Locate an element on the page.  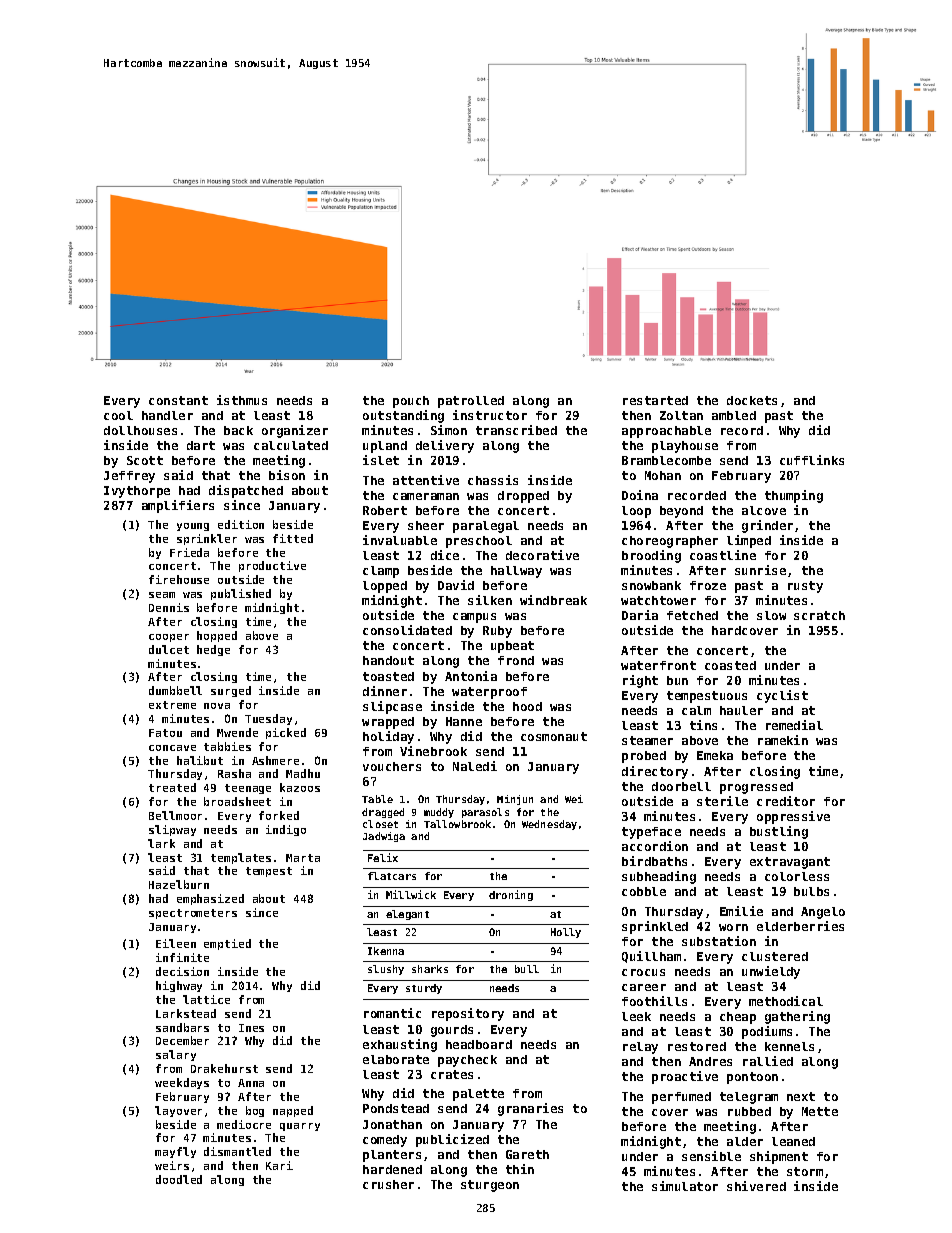
ambled is located at coordinates (734, 415).
